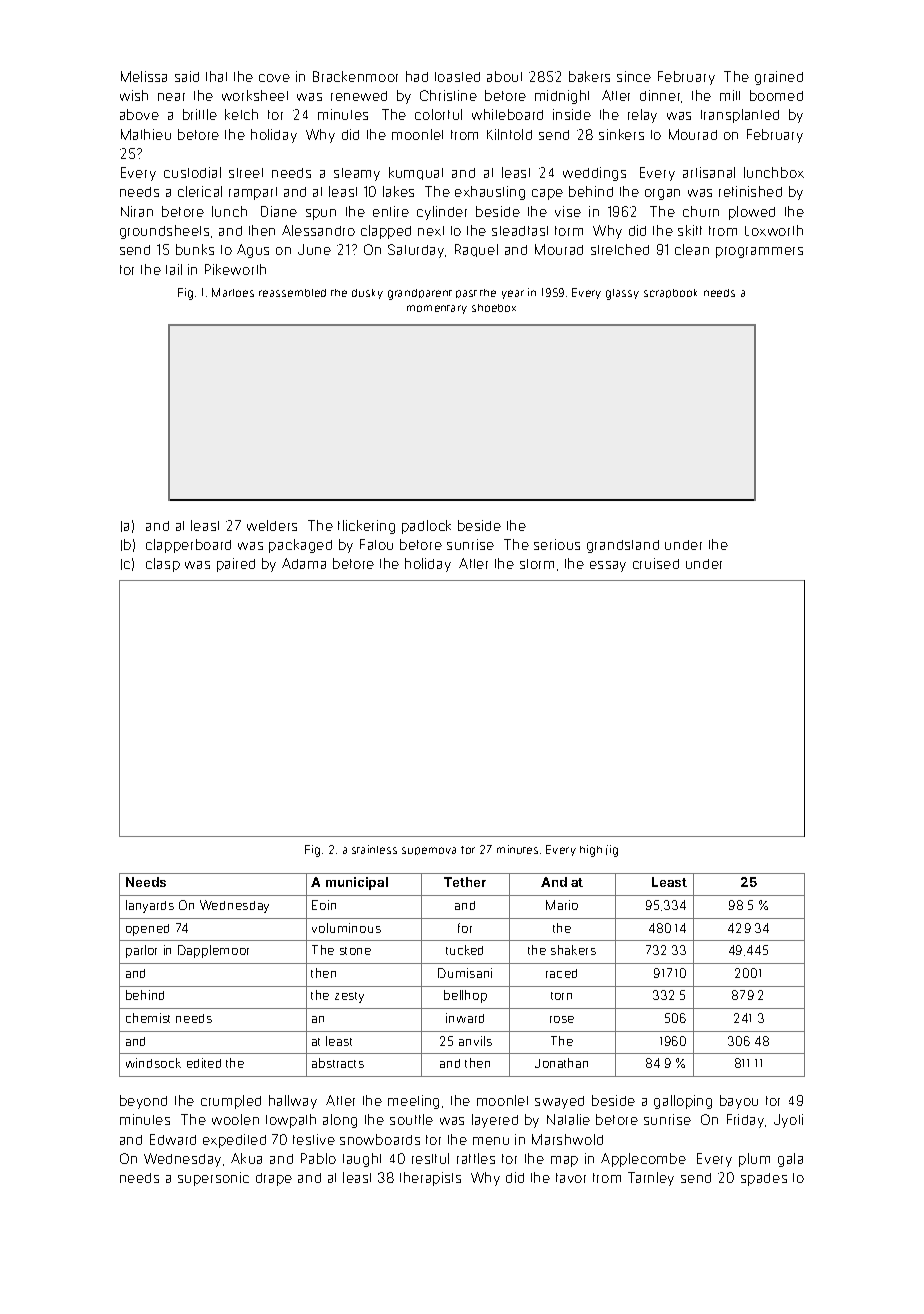 This page has height=1314, width=924. What do you see at coordinates (779, 78) in the page?
I see `grained` at bounding box center [779, 78].
